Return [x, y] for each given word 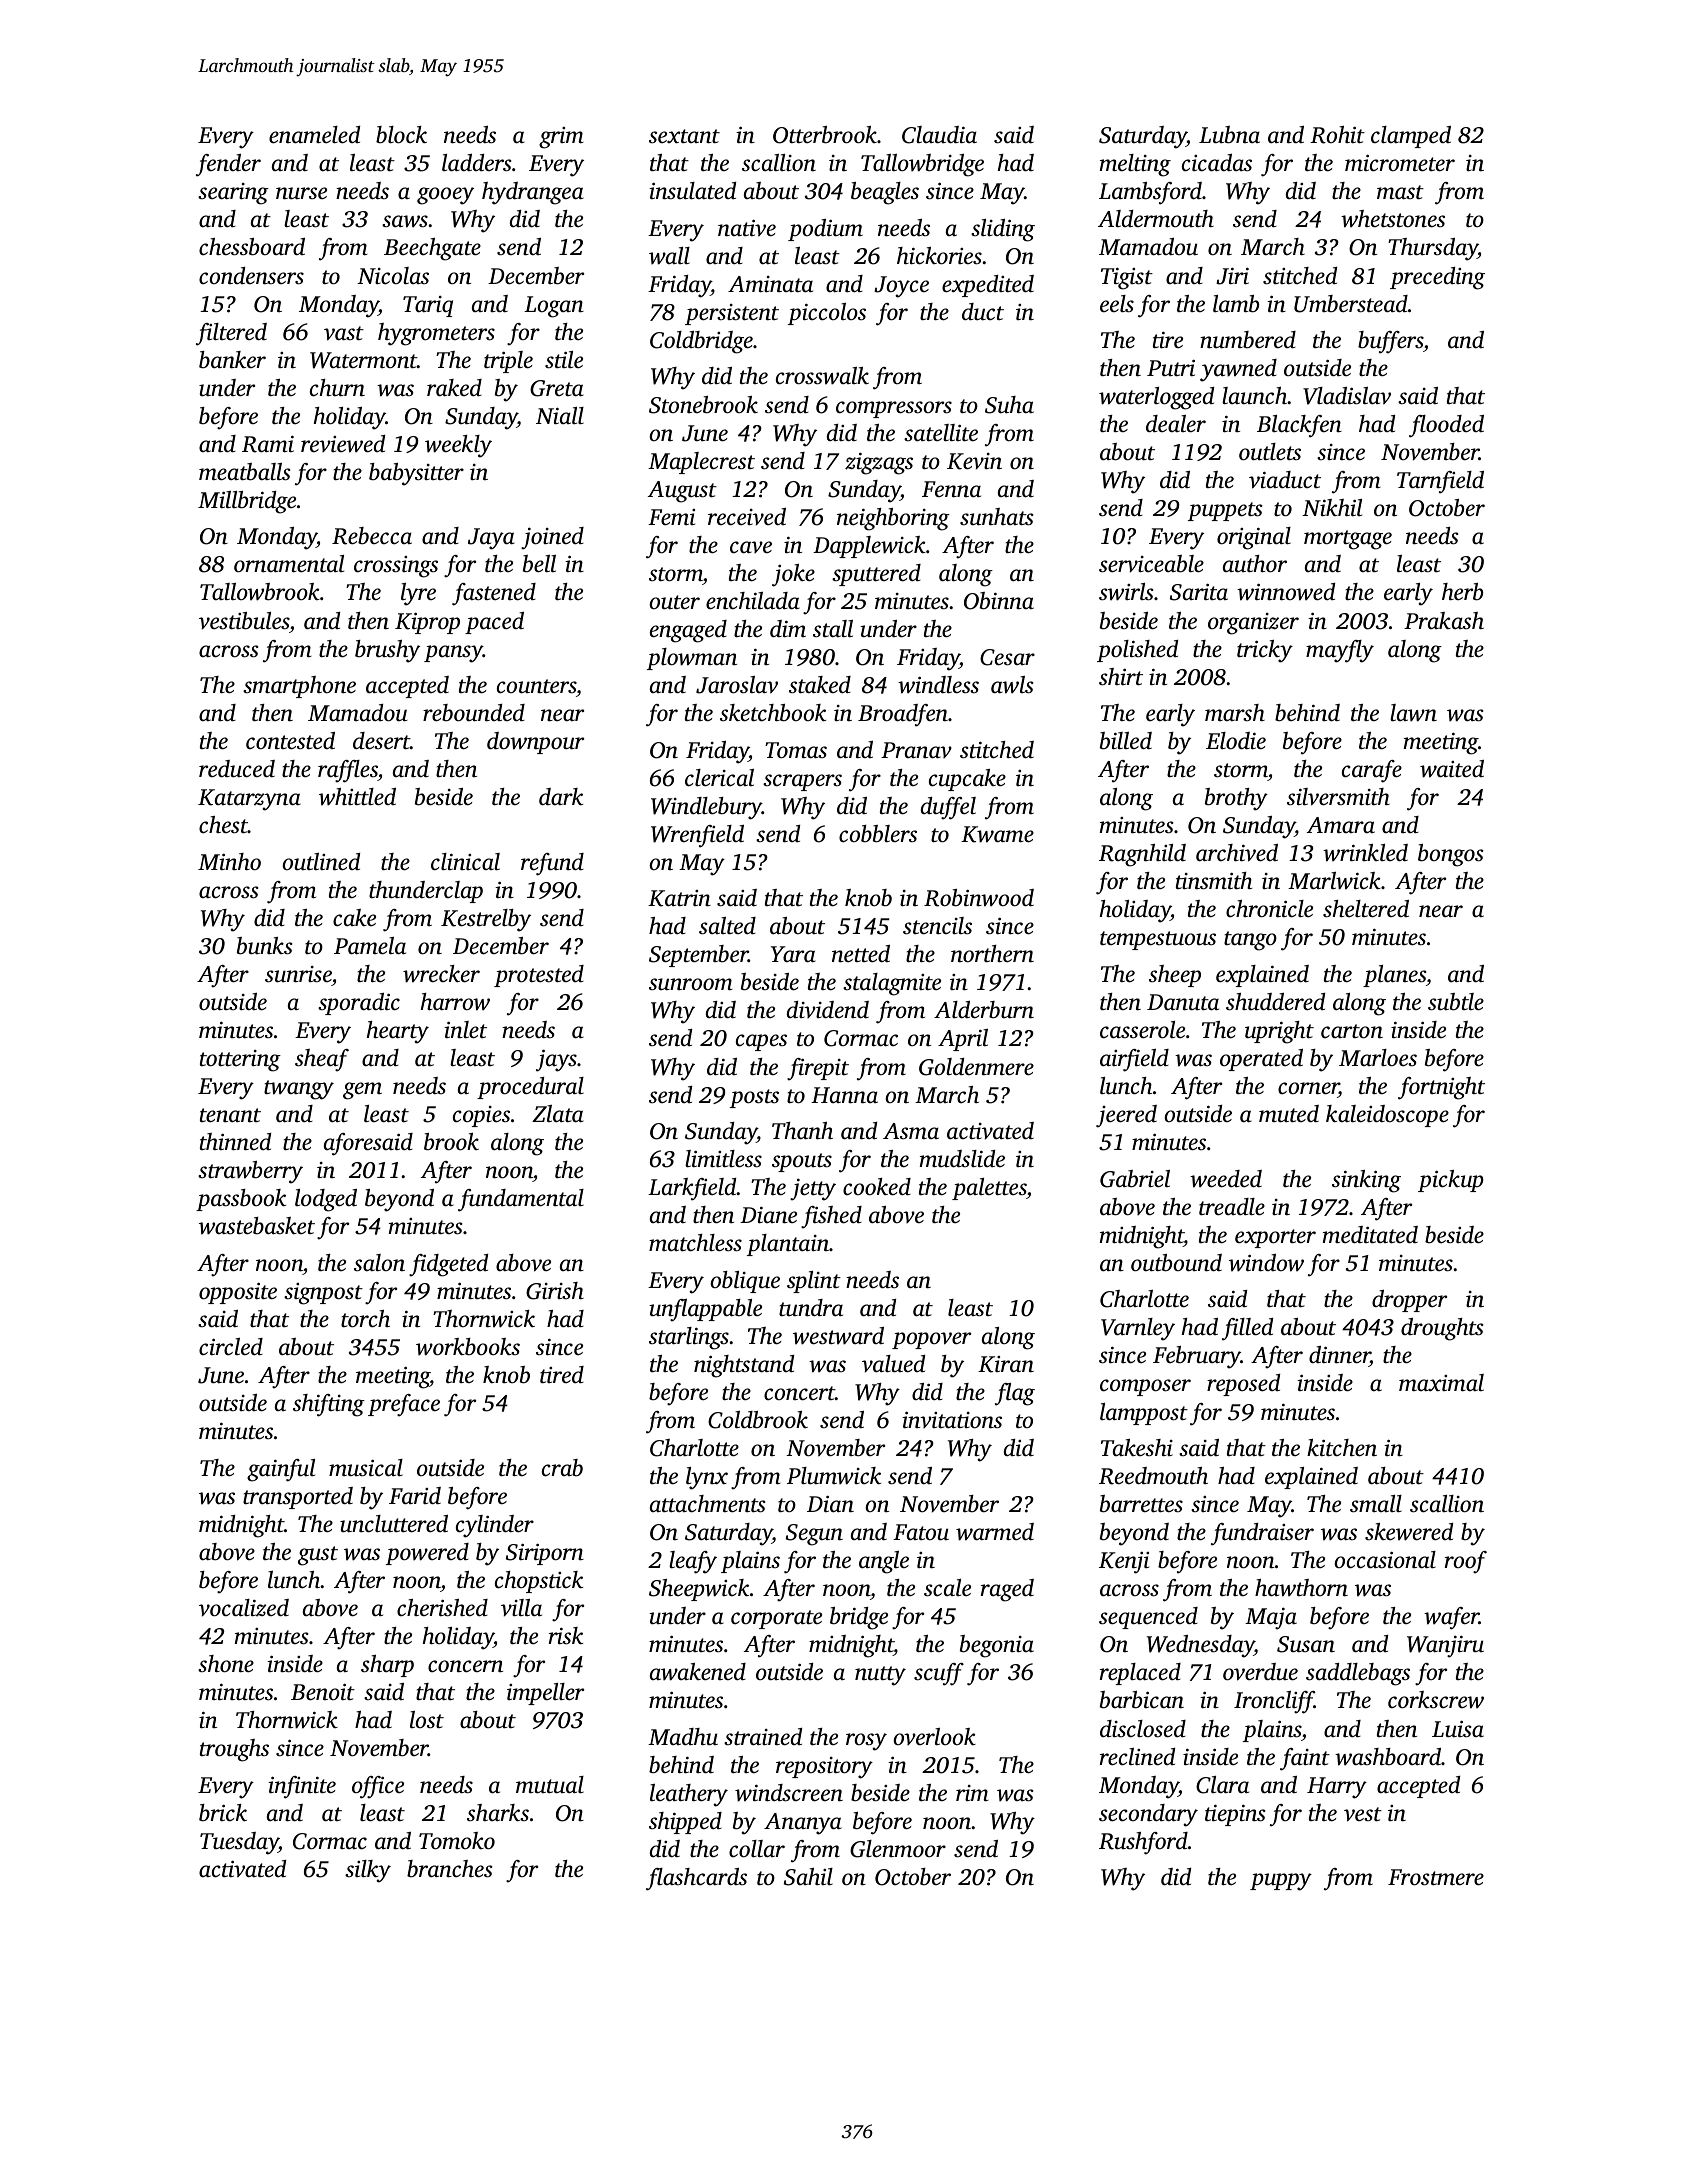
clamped [1411, 137]
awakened [698, 1672]
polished [1137, 651]
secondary [1148, 1815]
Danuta [1183, 1002]
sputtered [876, 575]
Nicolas [393, 275]
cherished [442, 1608]
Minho [229, 862]
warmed [995, 1532]
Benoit [323, 1692]
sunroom [691, 984]
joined [552, 538]
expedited [988, 286]
